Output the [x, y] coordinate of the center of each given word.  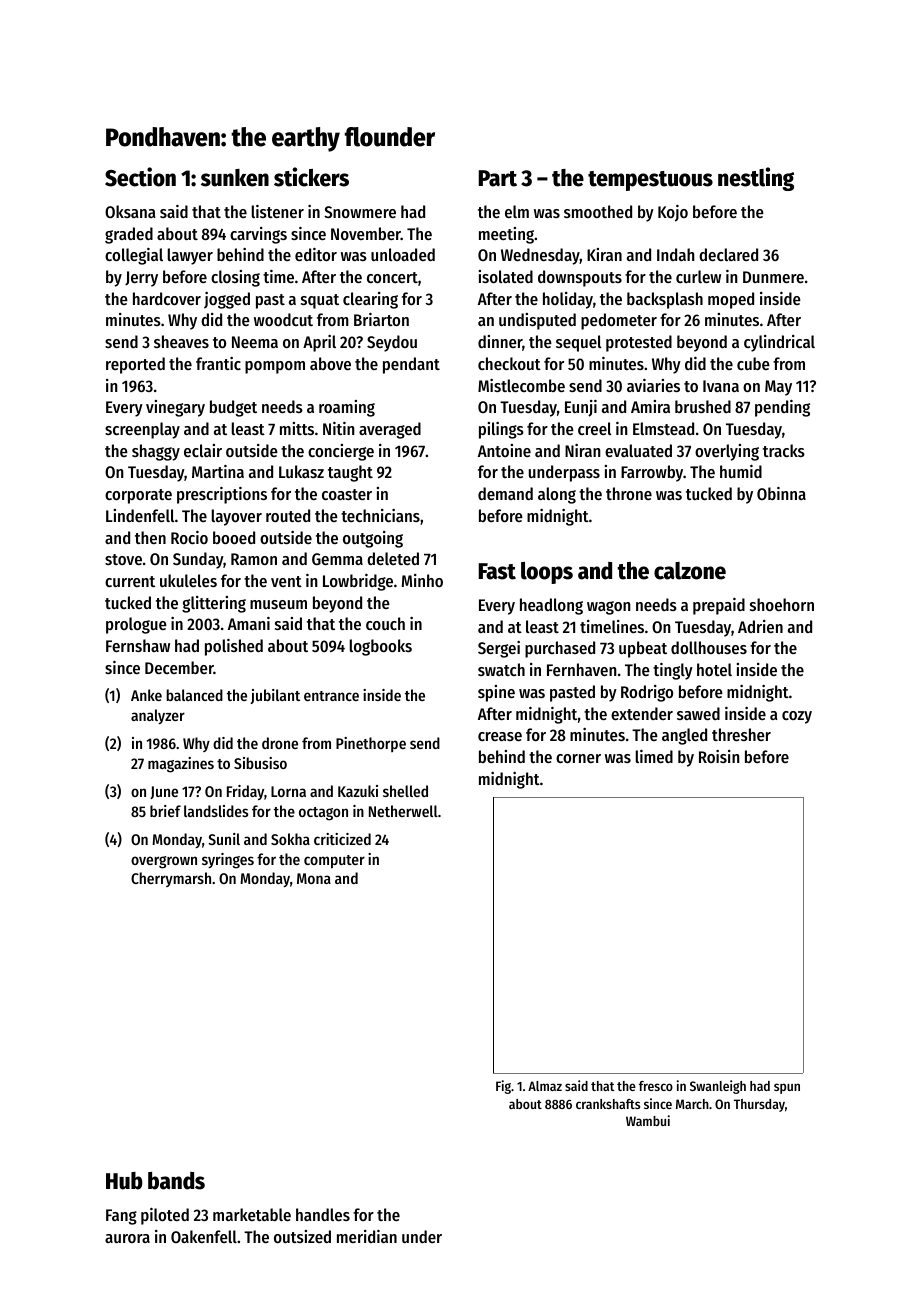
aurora [127, 1238]
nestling [756, 179]
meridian [367, 1236]
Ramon [254, 559]
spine [496, 693]
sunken [235, 178]
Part [498, 178]
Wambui [648, 1120]
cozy [797, 717]
